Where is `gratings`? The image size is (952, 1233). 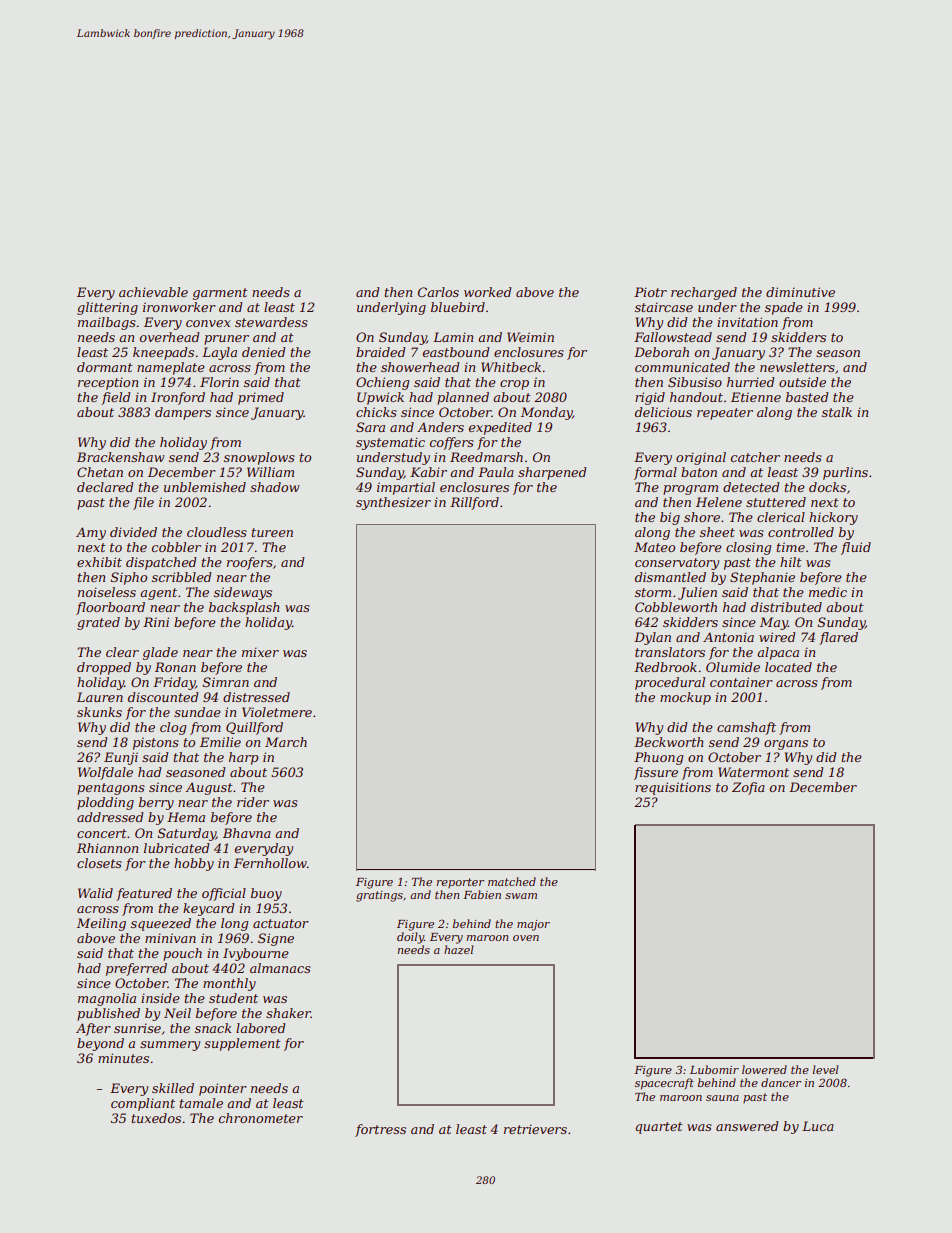 gratings is located at coordinates (379, 896).
